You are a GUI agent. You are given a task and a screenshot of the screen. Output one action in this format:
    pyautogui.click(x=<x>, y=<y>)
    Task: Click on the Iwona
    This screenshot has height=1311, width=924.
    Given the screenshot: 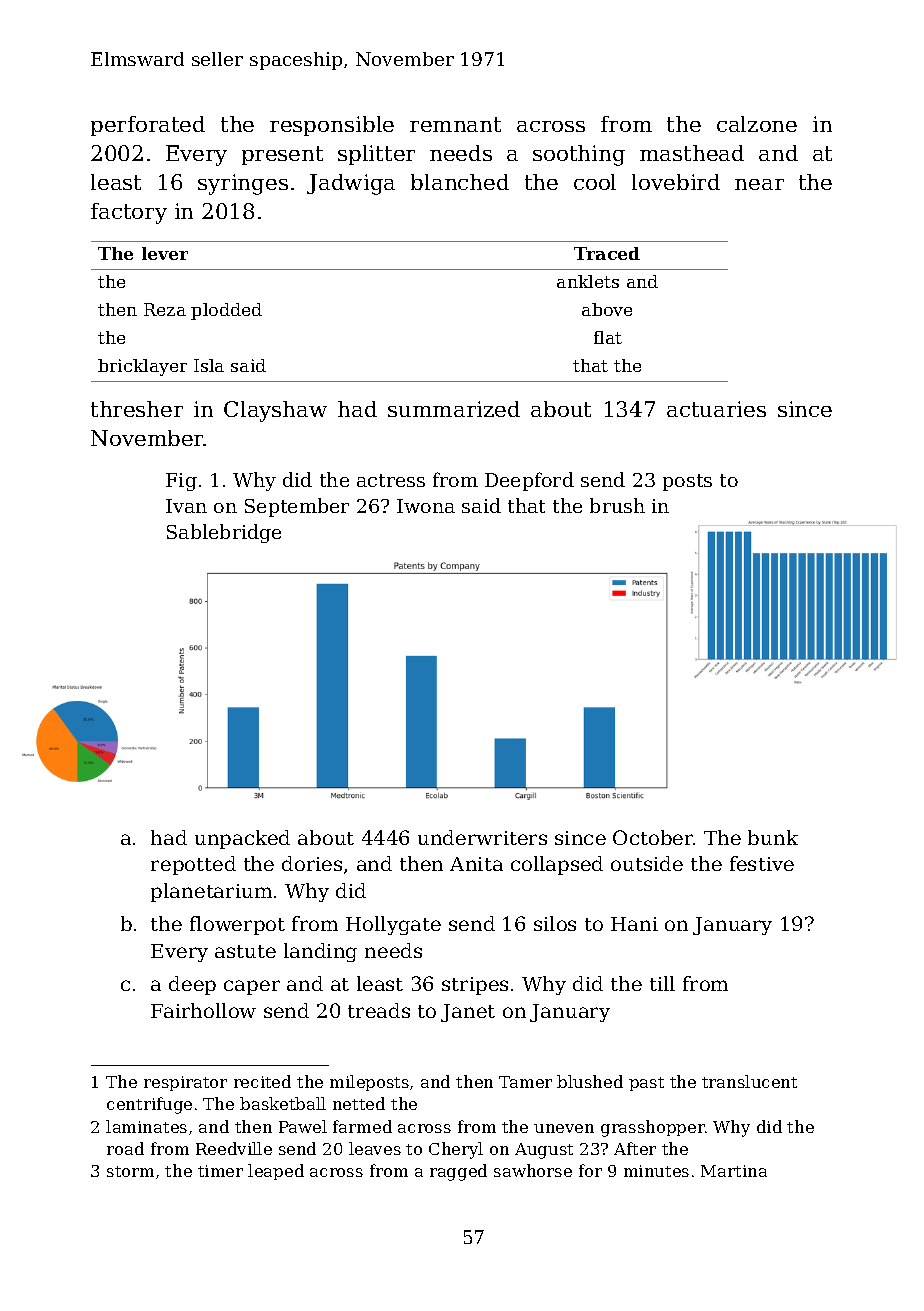 What is the action you would take?
    pyautogui.click(x=426, y=506)
